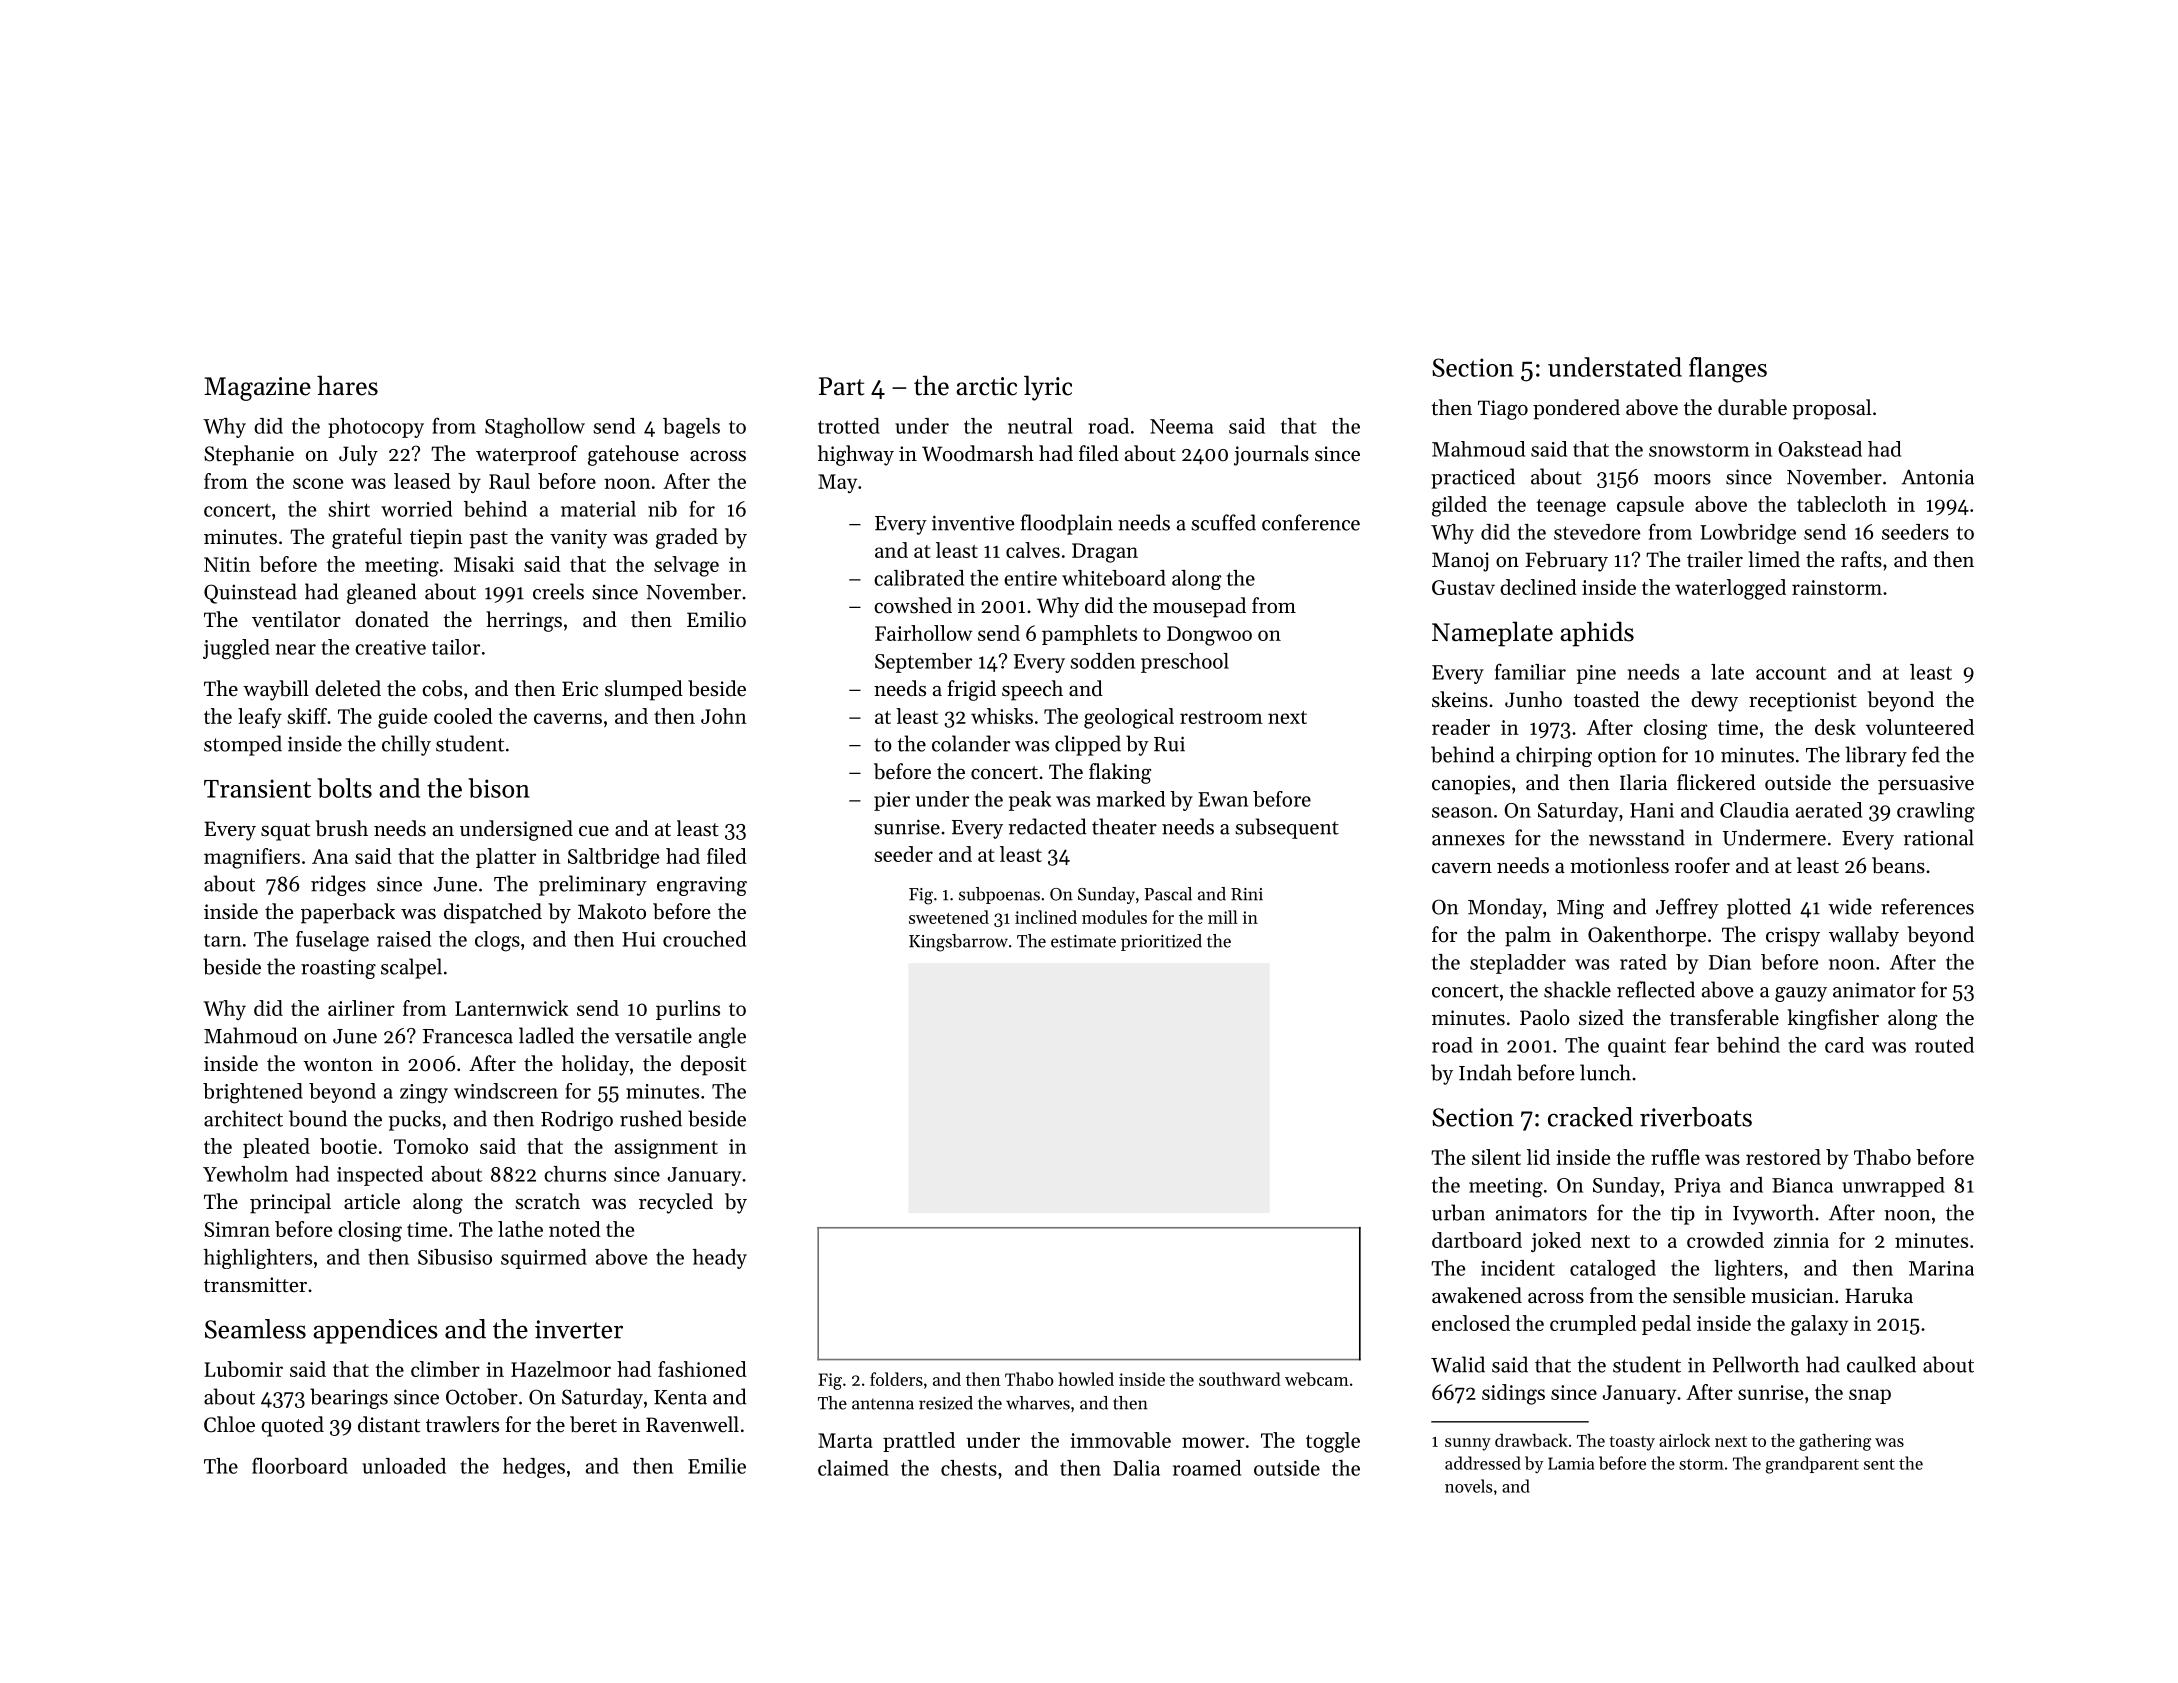 The width and height of the screenshot is (2178, 1683). Describe the element at coordinates (1083, 941) in the screenshot. I see `estimate` at that location.
